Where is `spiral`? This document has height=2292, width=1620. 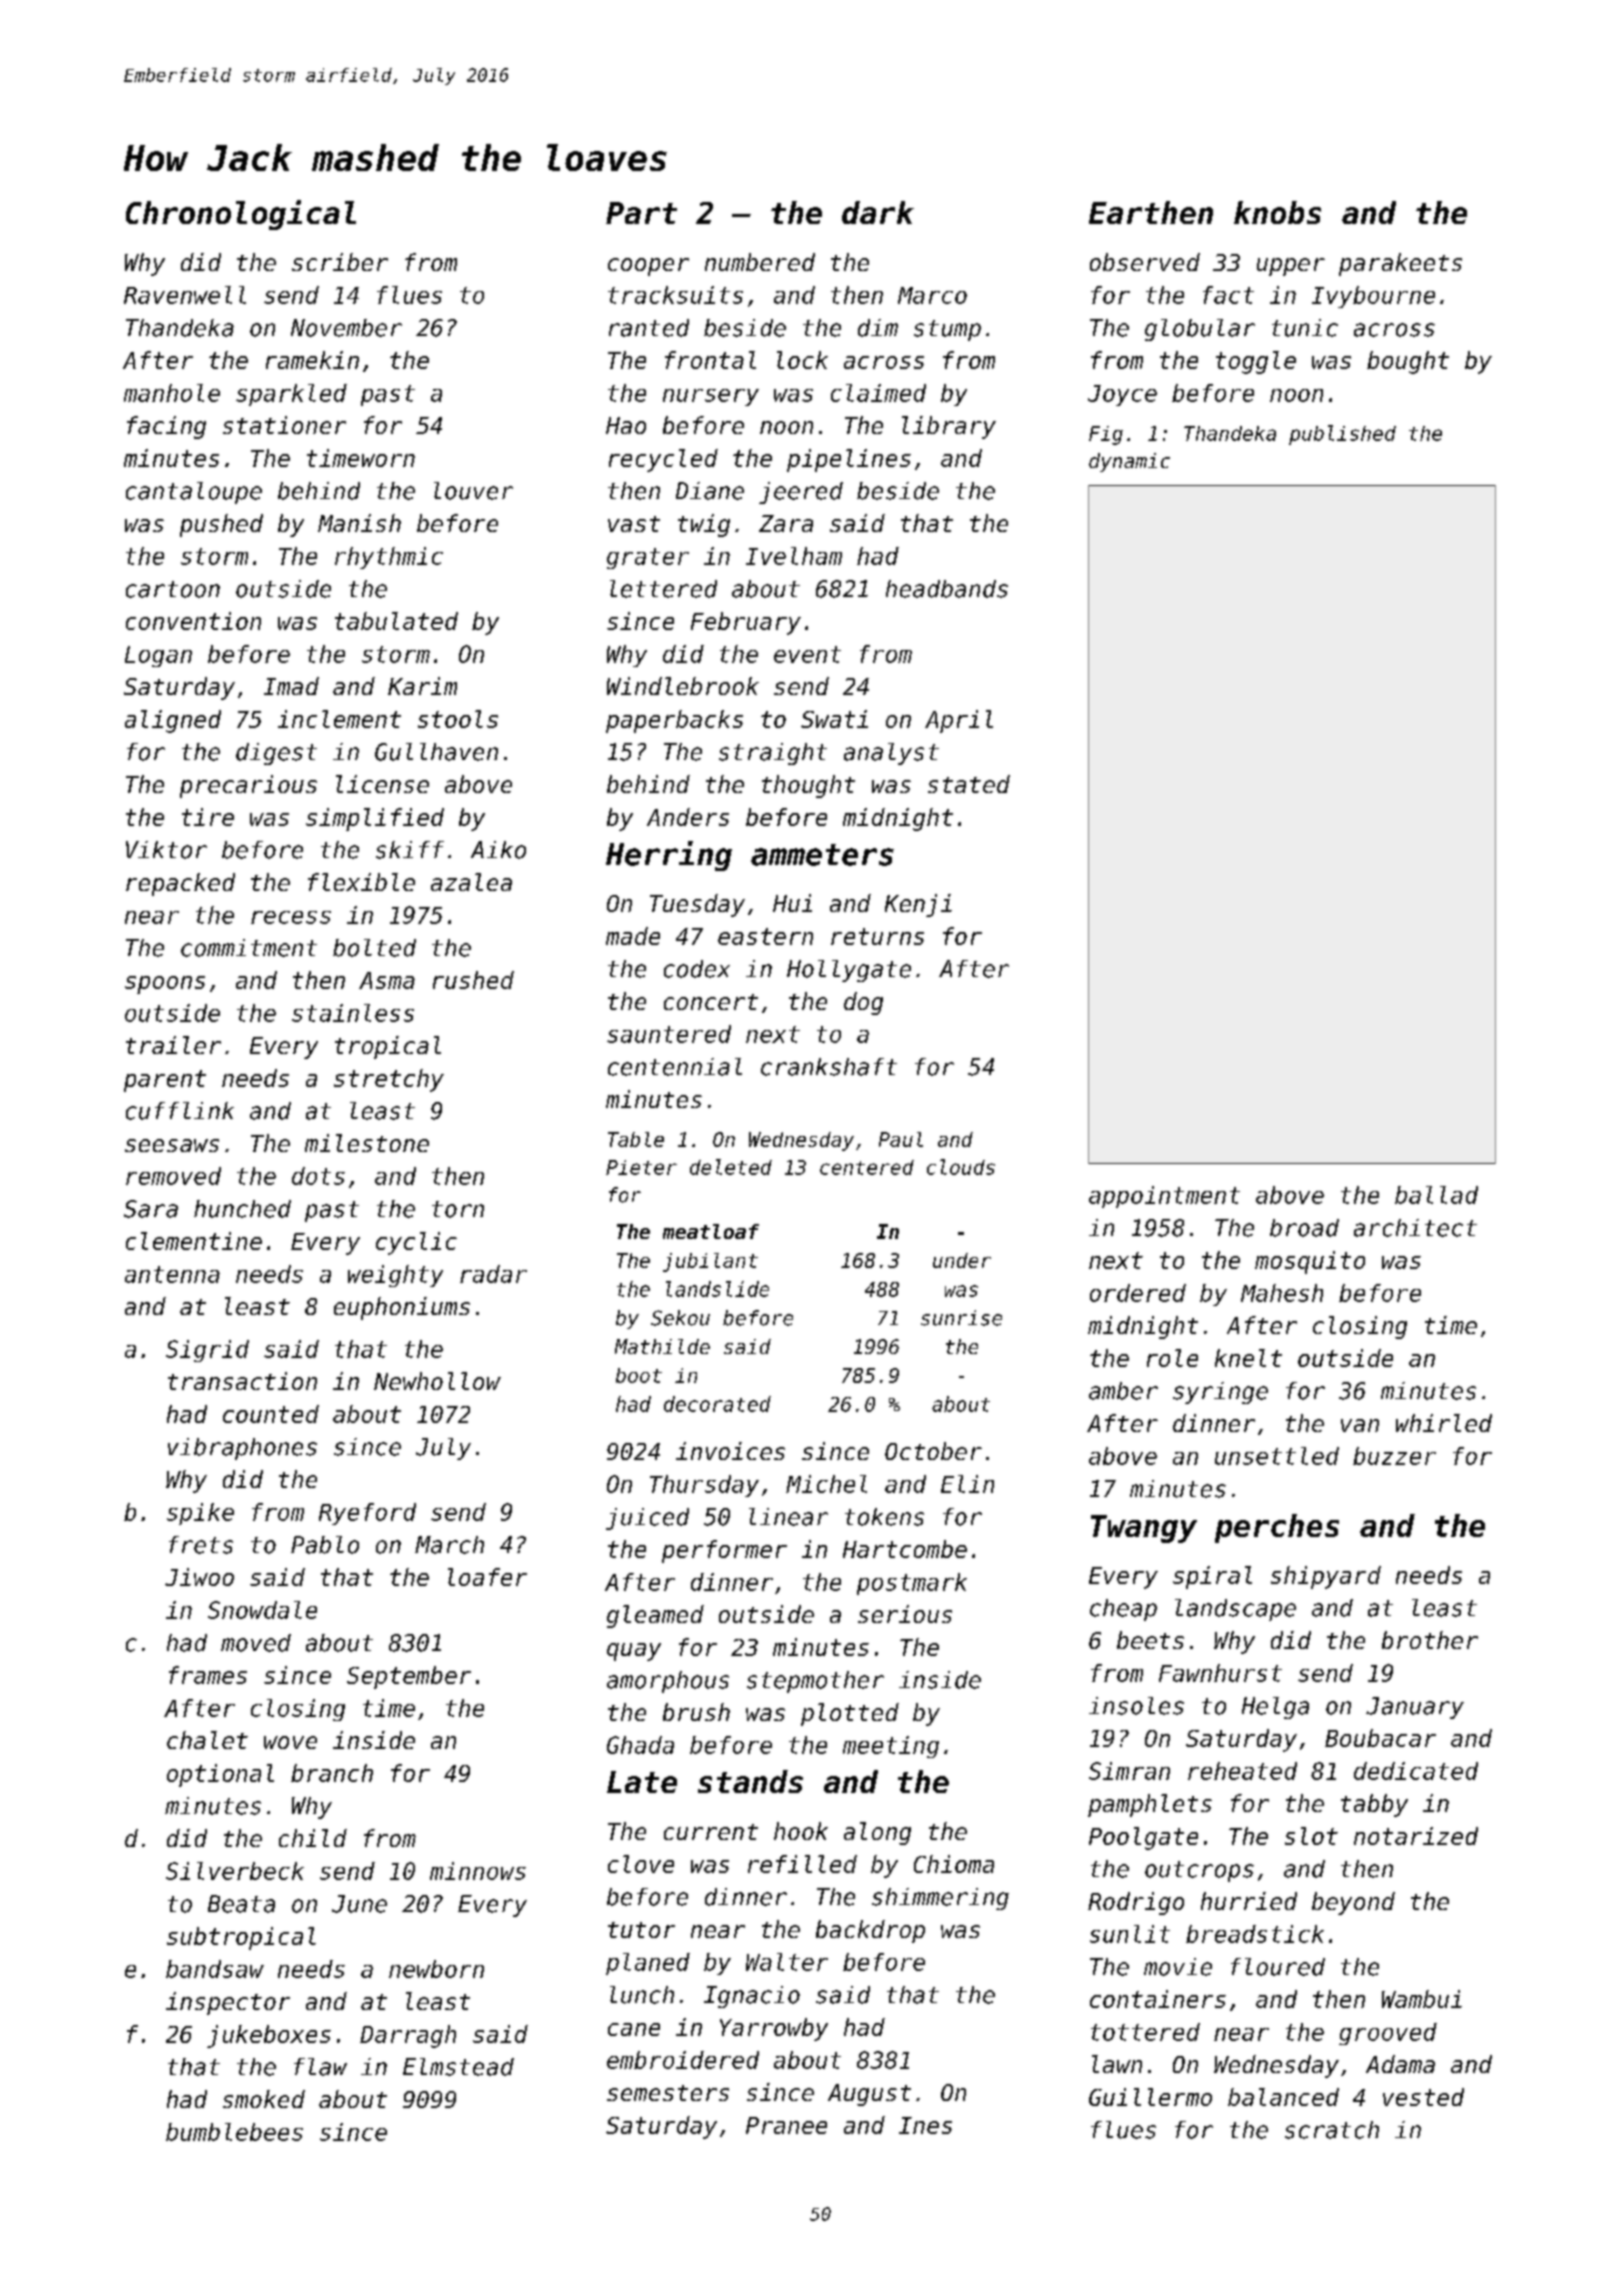
spiral is located at coordinates (1212, 1577).
